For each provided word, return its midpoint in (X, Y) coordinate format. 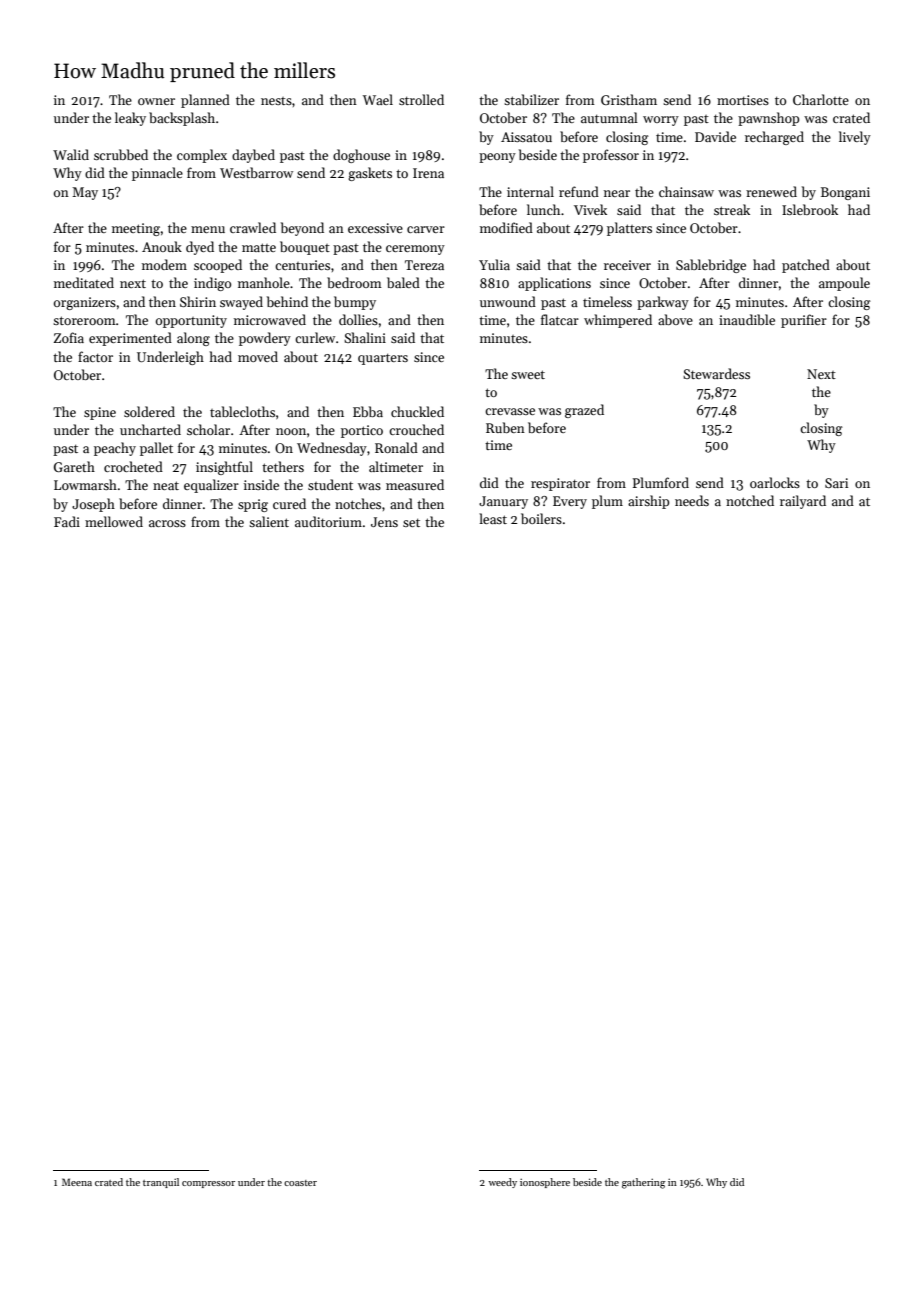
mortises (743, 100)
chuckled (417, 411)
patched (806, 266)
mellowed (114, 521)
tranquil (161, 1183)
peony (497, 158)
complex (202, 156)
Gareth (74, 466)
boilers (541, 518)
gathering (644, 1183)
